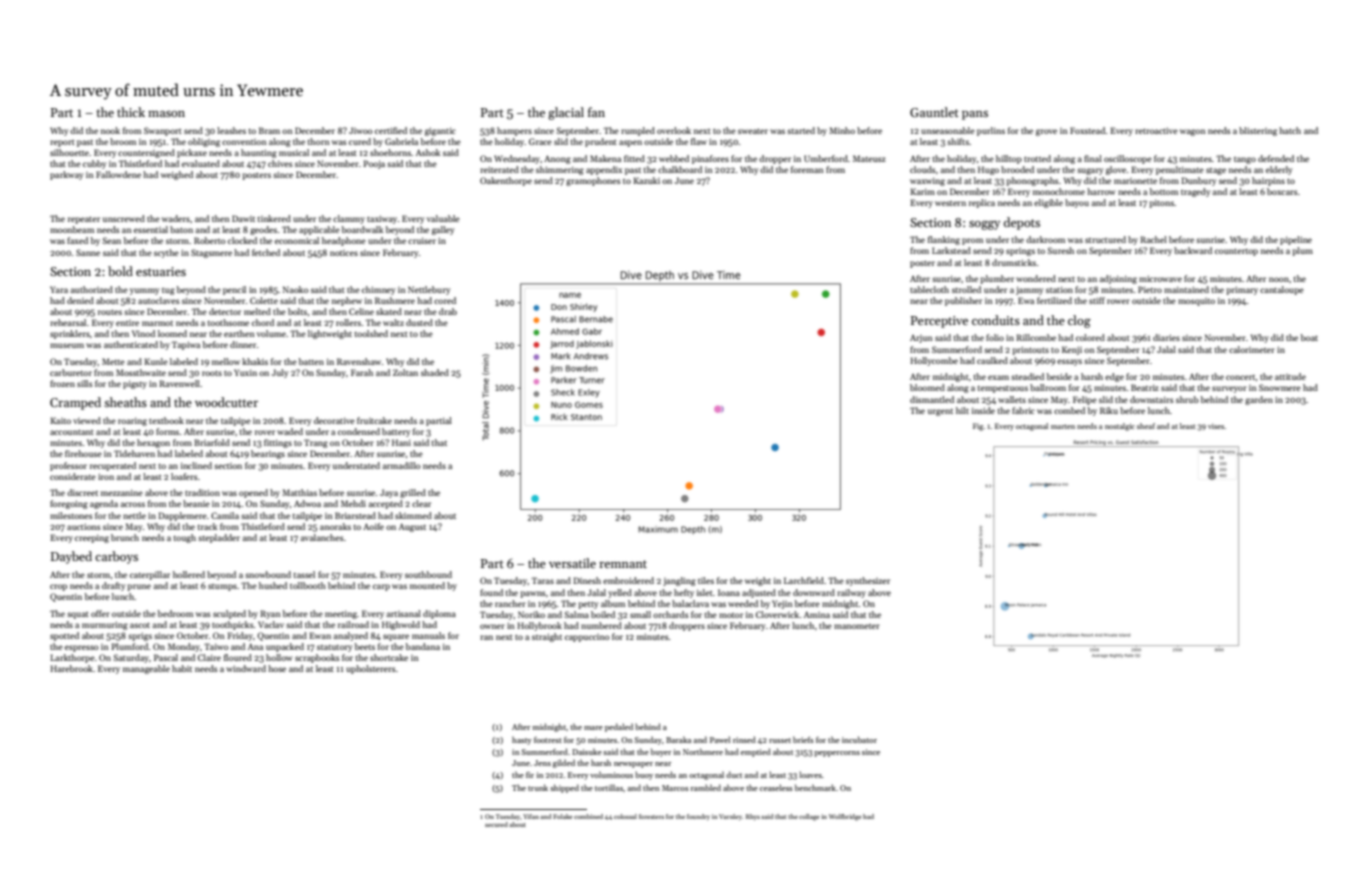 The width and height of the image is (1372, 887). What do you see at coordinates (146, 669) in the image?
I see `manageable` at bounding box center [146, 669].
